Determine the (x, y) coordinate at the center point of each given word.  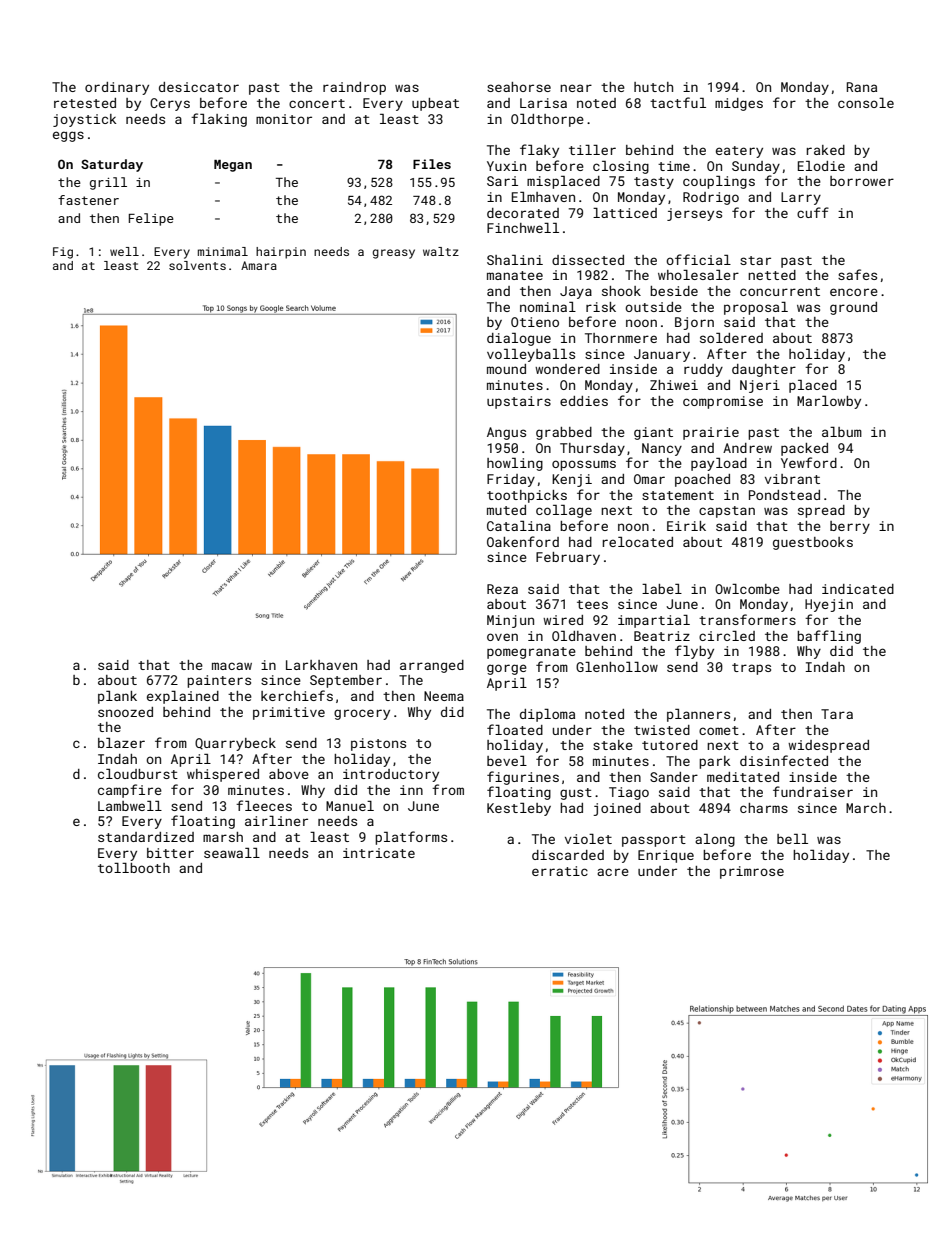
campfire (130, 791)
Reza (502, 589)
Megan (233, 166)
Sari (502, 181)
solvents (197, 265)
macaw (232, 666)
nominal (548, 307)
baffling (829, 637)
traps (751, 669)
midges (739, 104)
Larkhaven (321, 665)
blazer (121, 743)
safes (857, 274)
